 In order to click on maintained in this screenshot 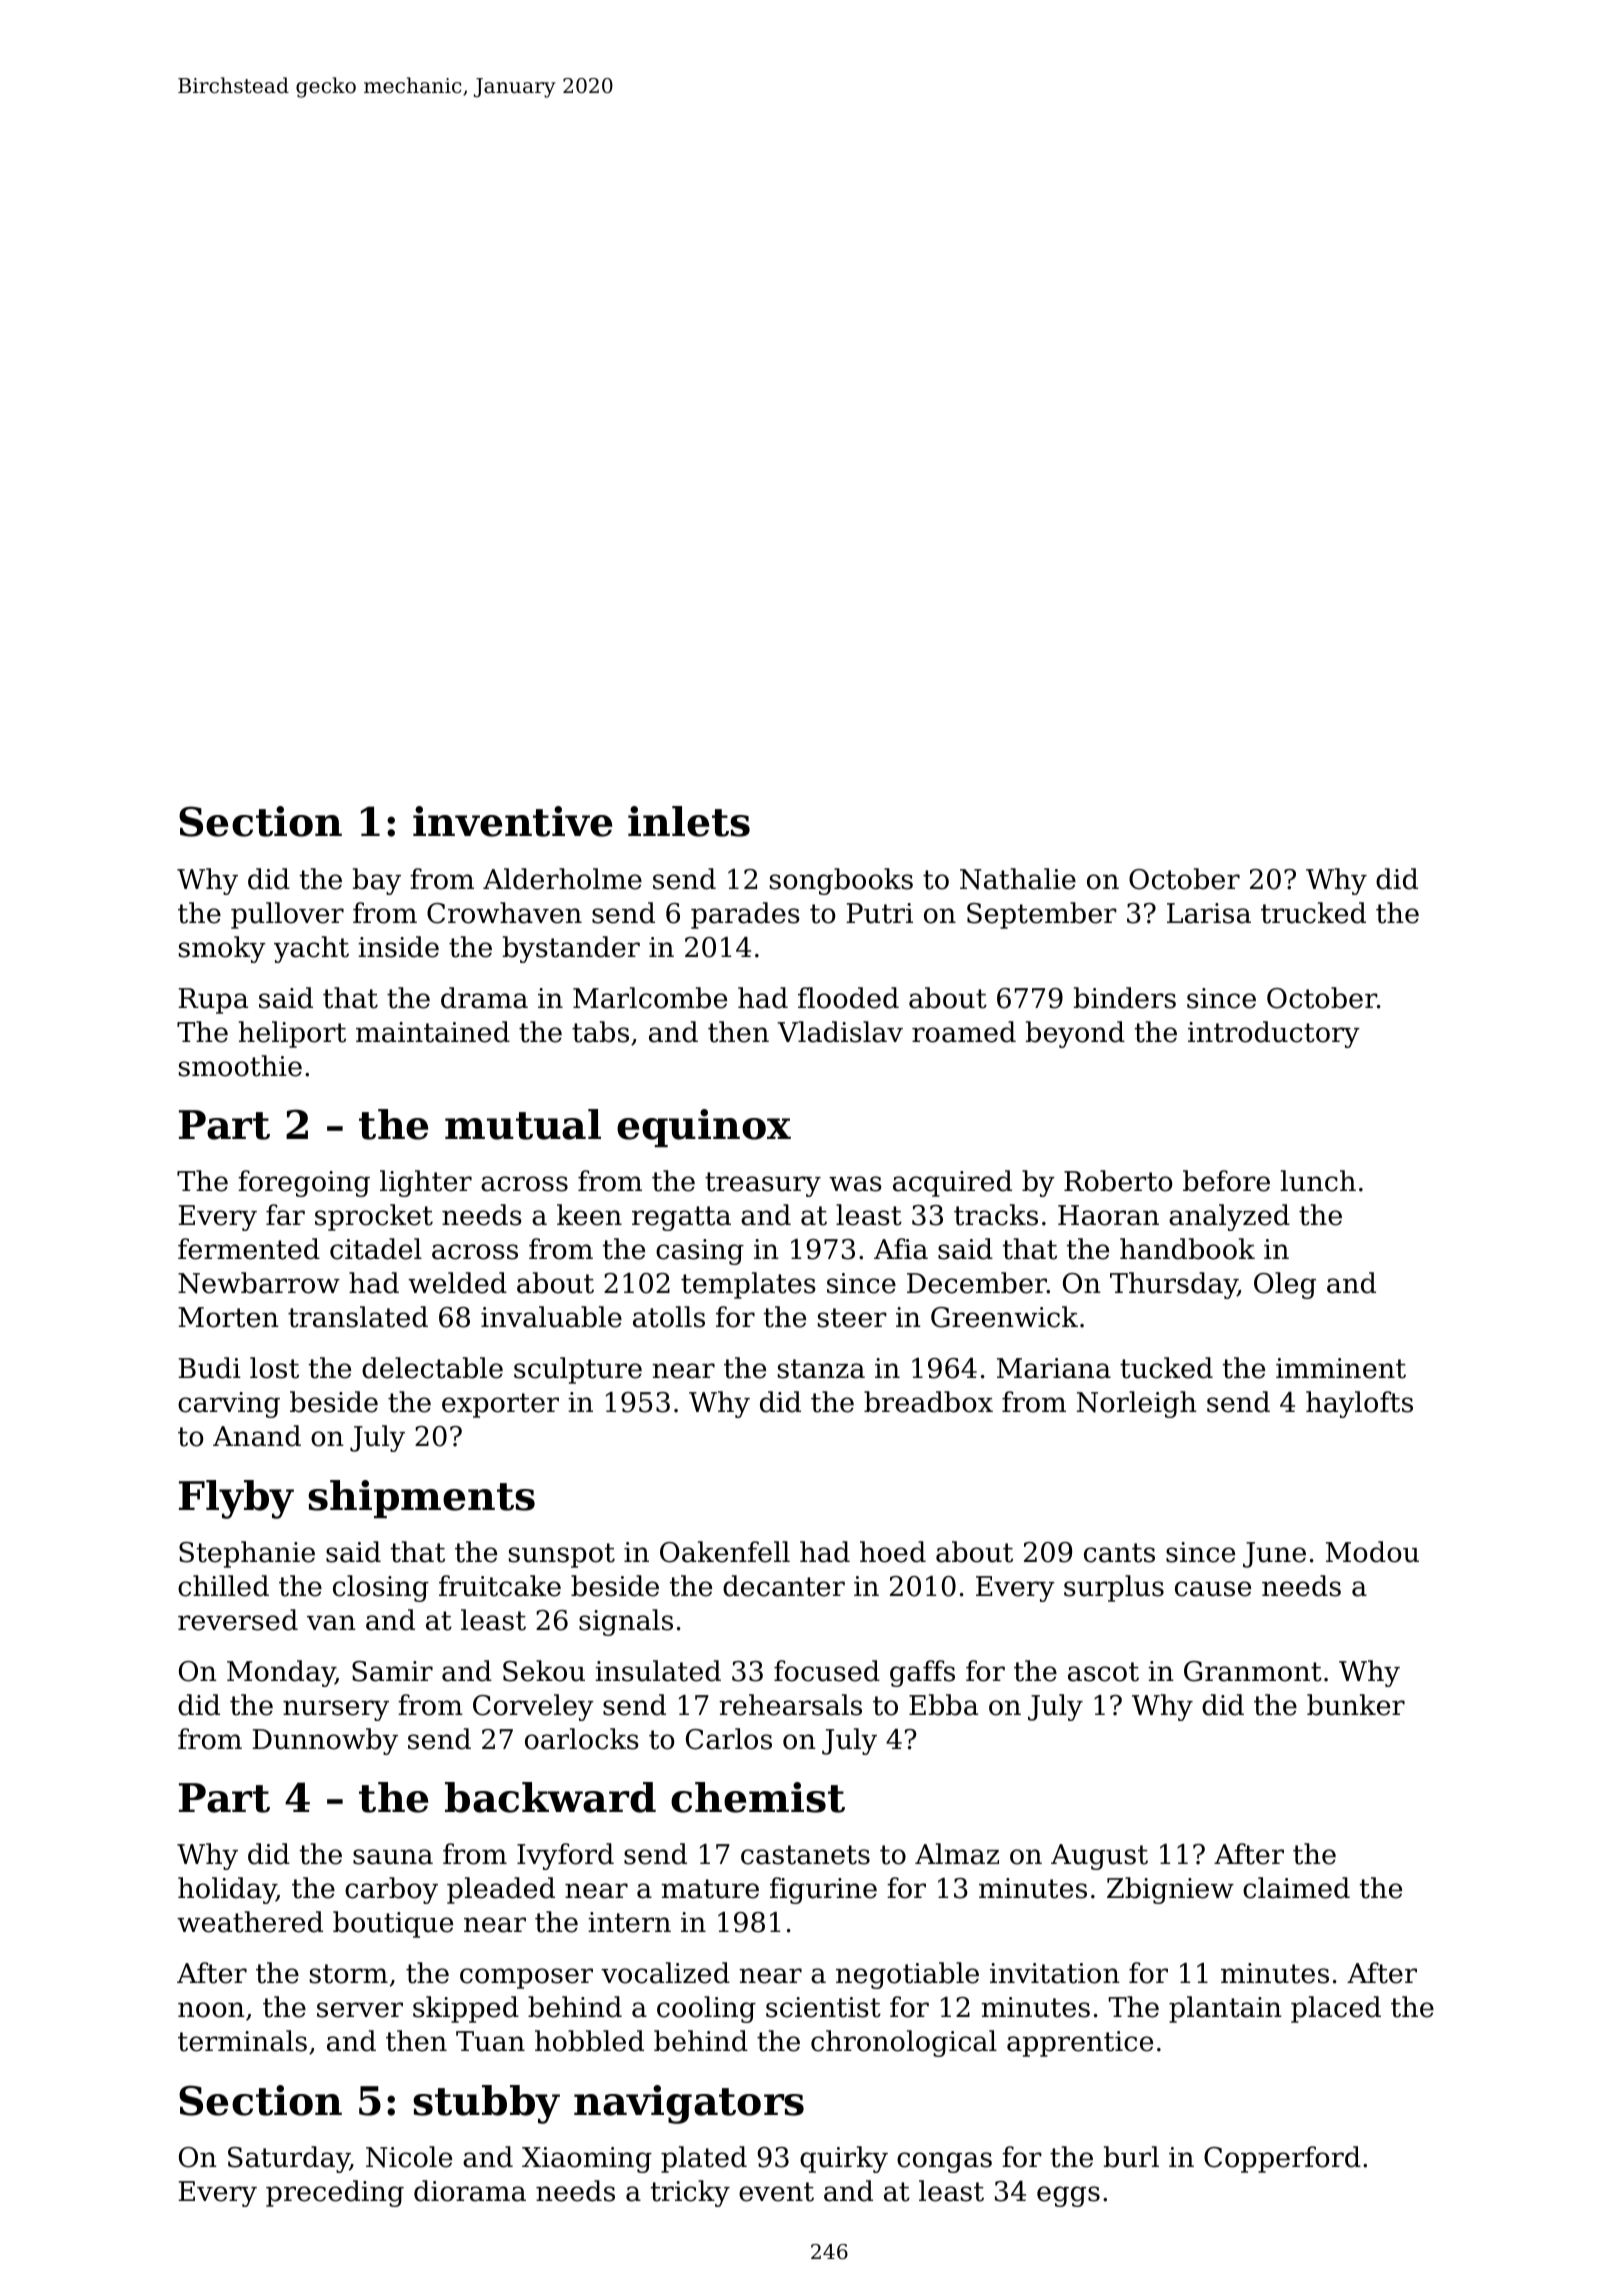, I will do `click(433, 1032)`.
